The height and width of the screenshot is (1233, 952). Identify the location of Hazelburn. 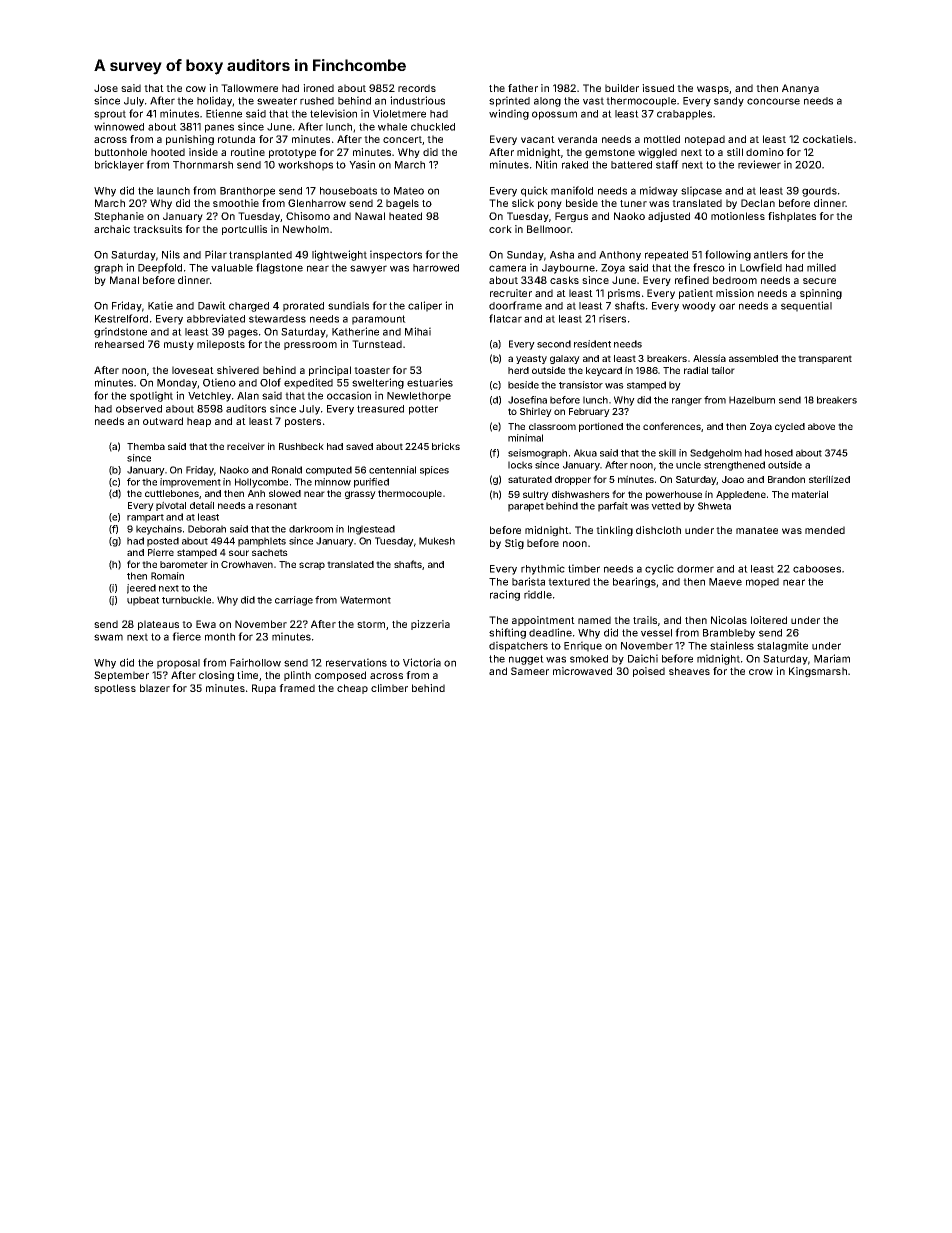
(752, 400).
